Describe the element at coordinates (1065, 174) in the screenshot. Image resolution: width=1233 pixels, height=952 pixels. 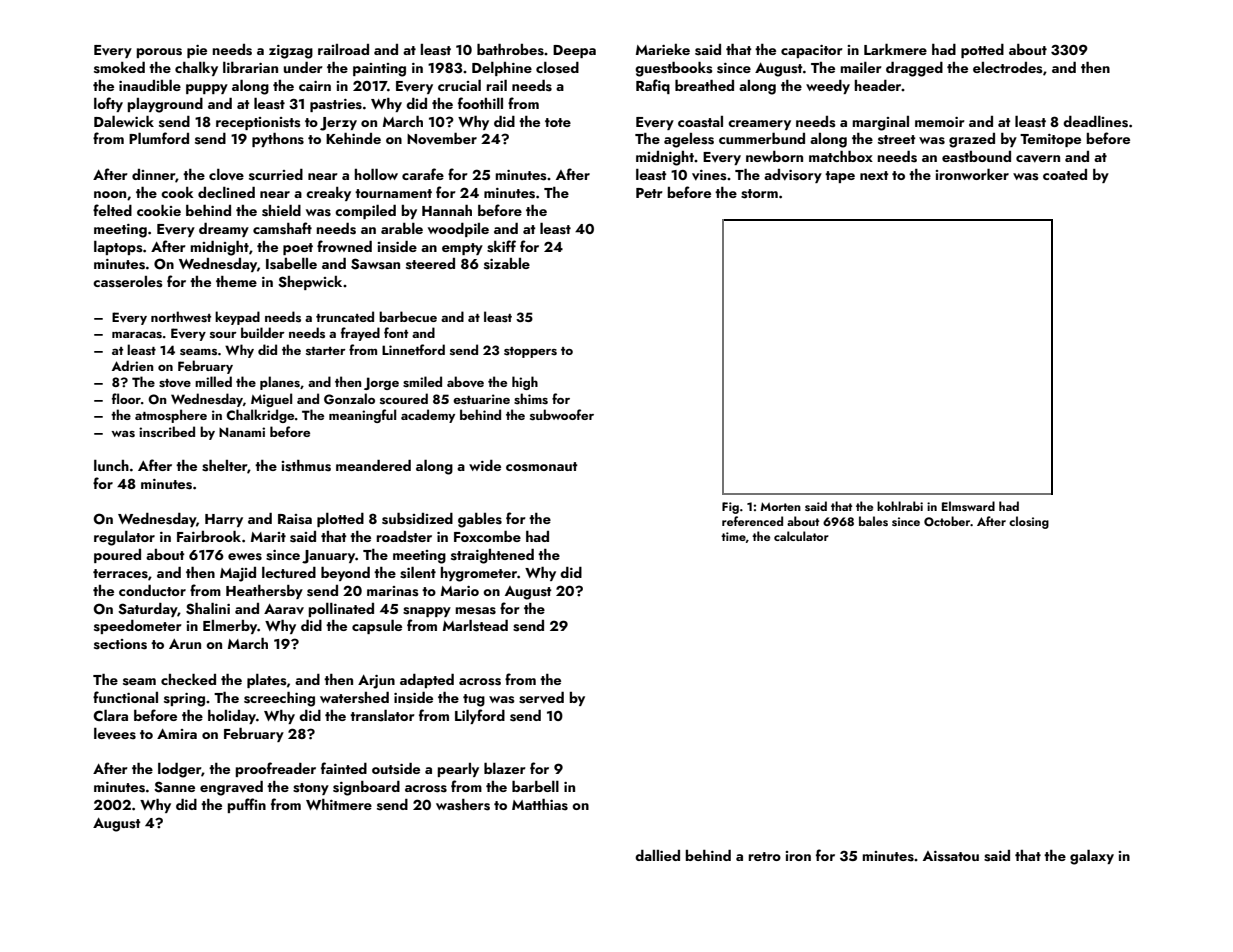
I see `coated` at that location.
